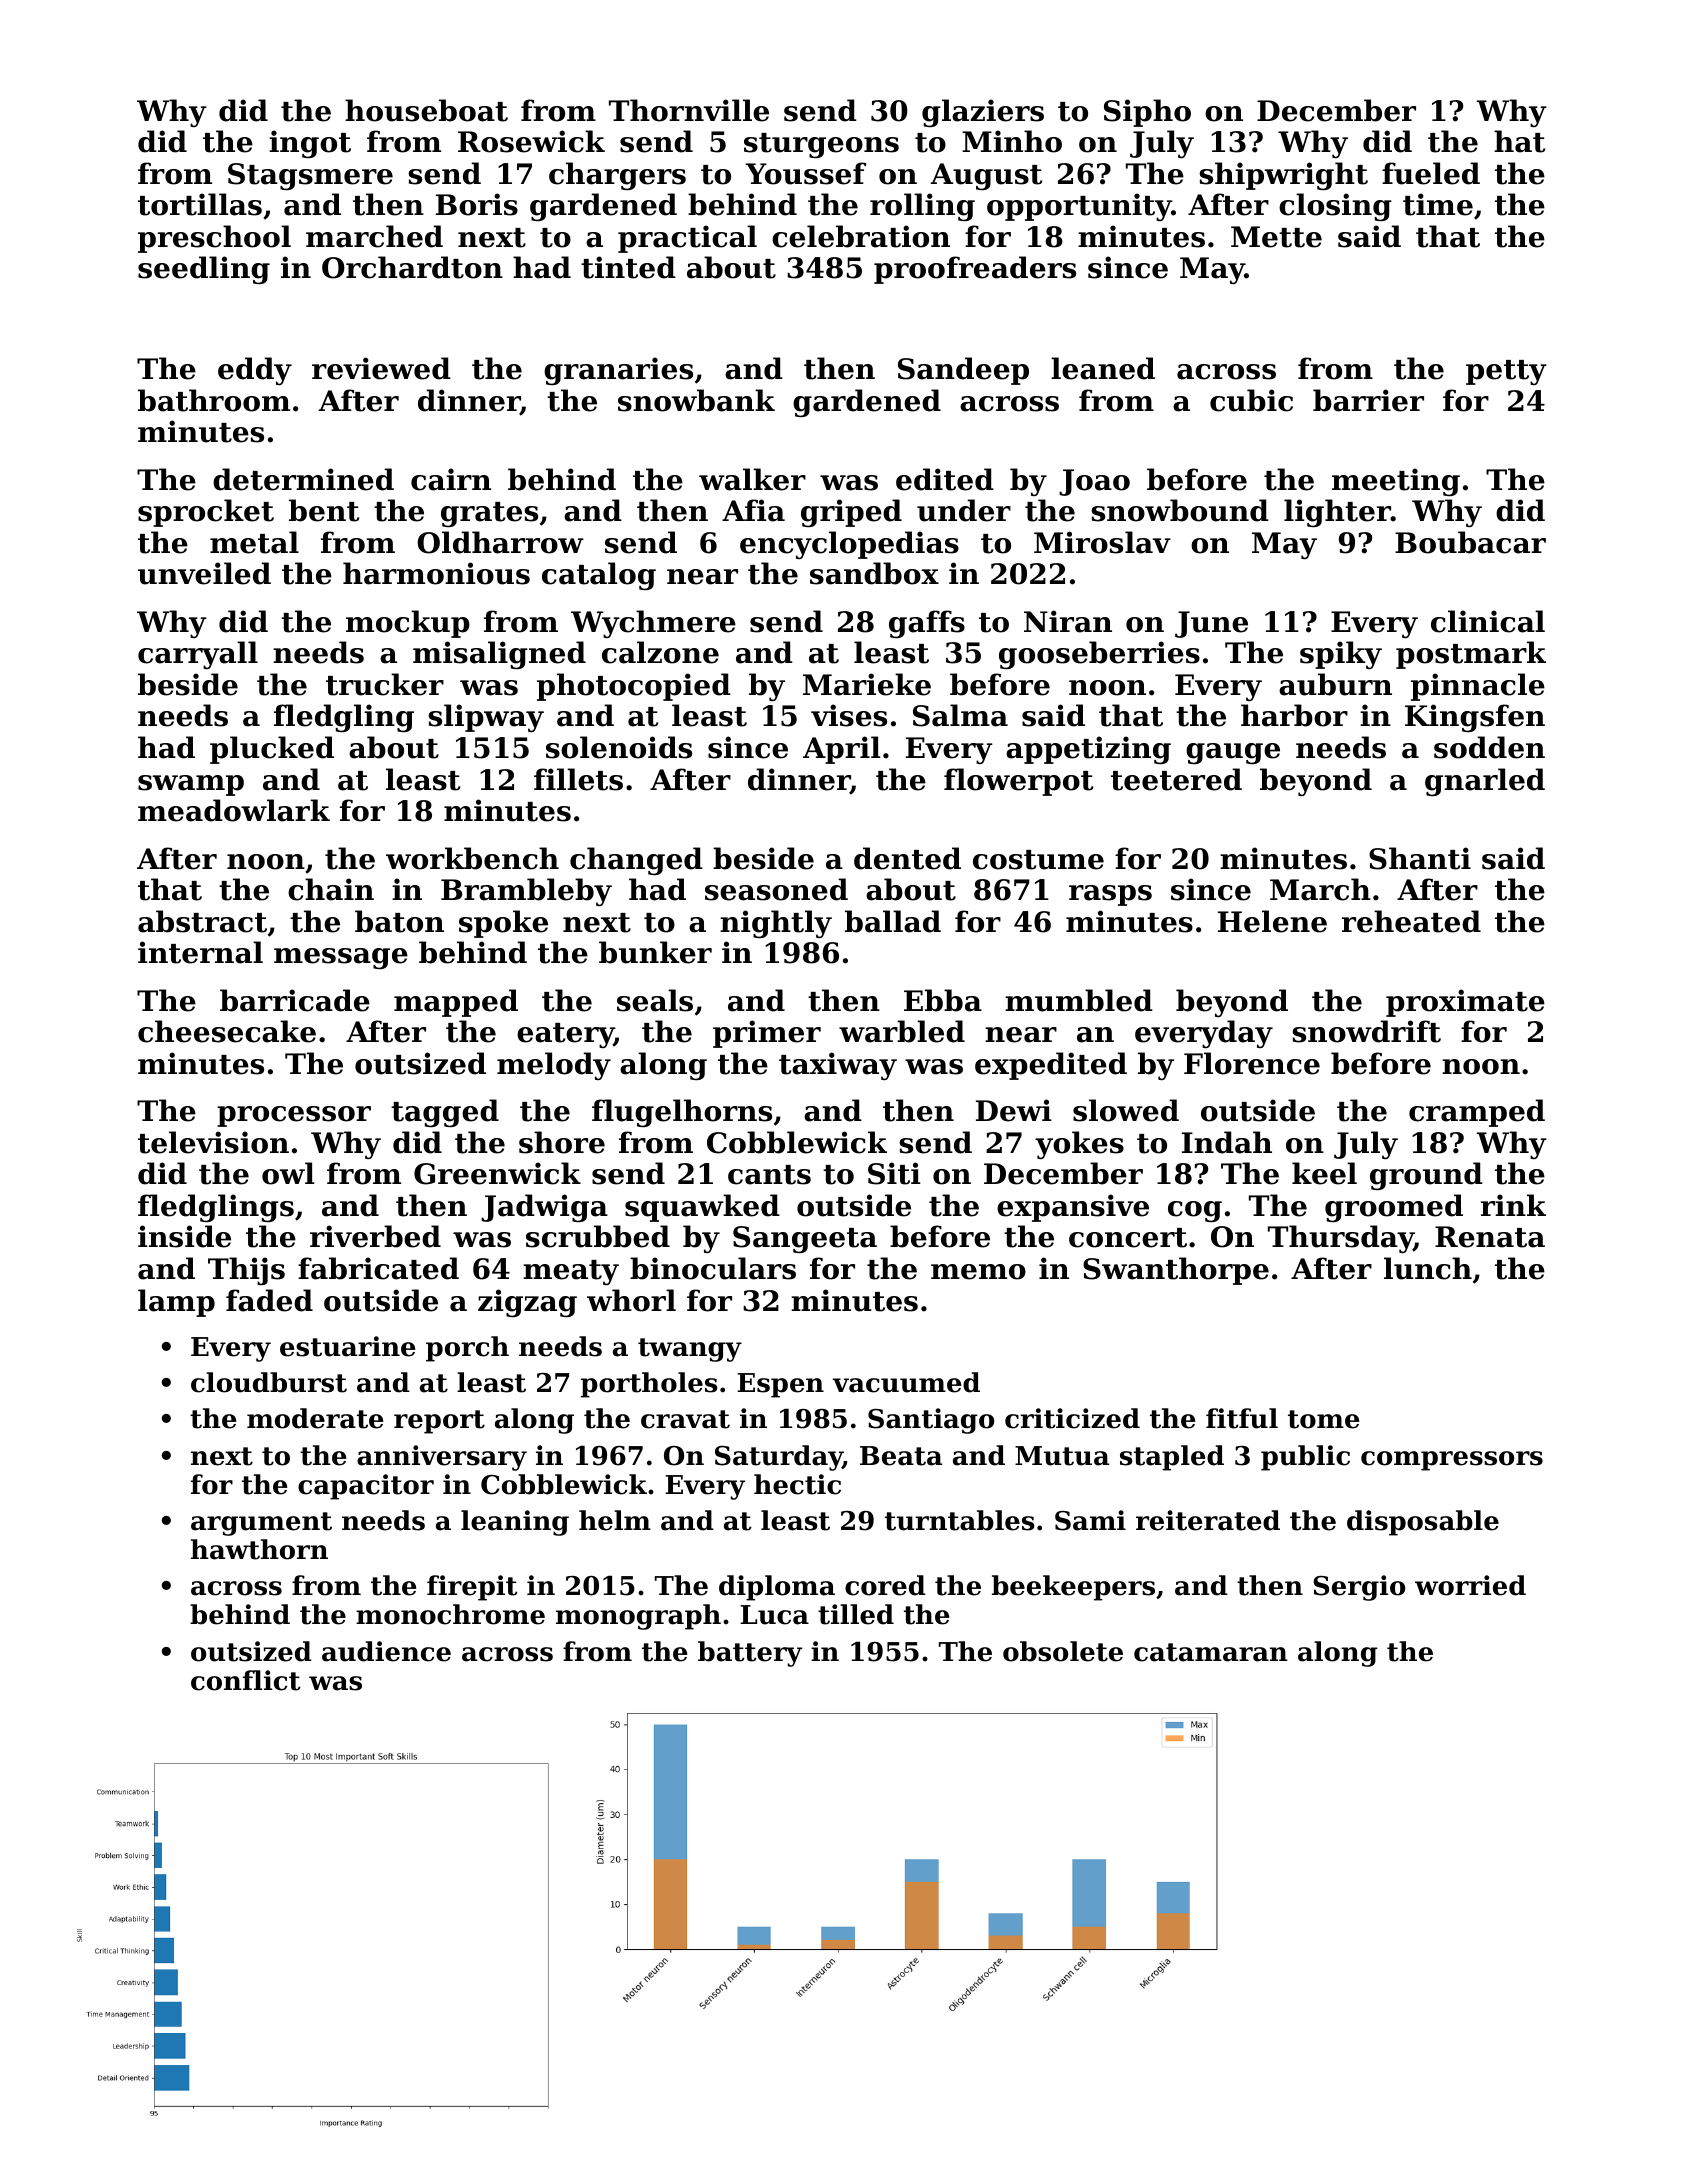  What do you see at coordinates (295, 1000) in the page?
I see `barricade` at bounding box center [295, 1000].
